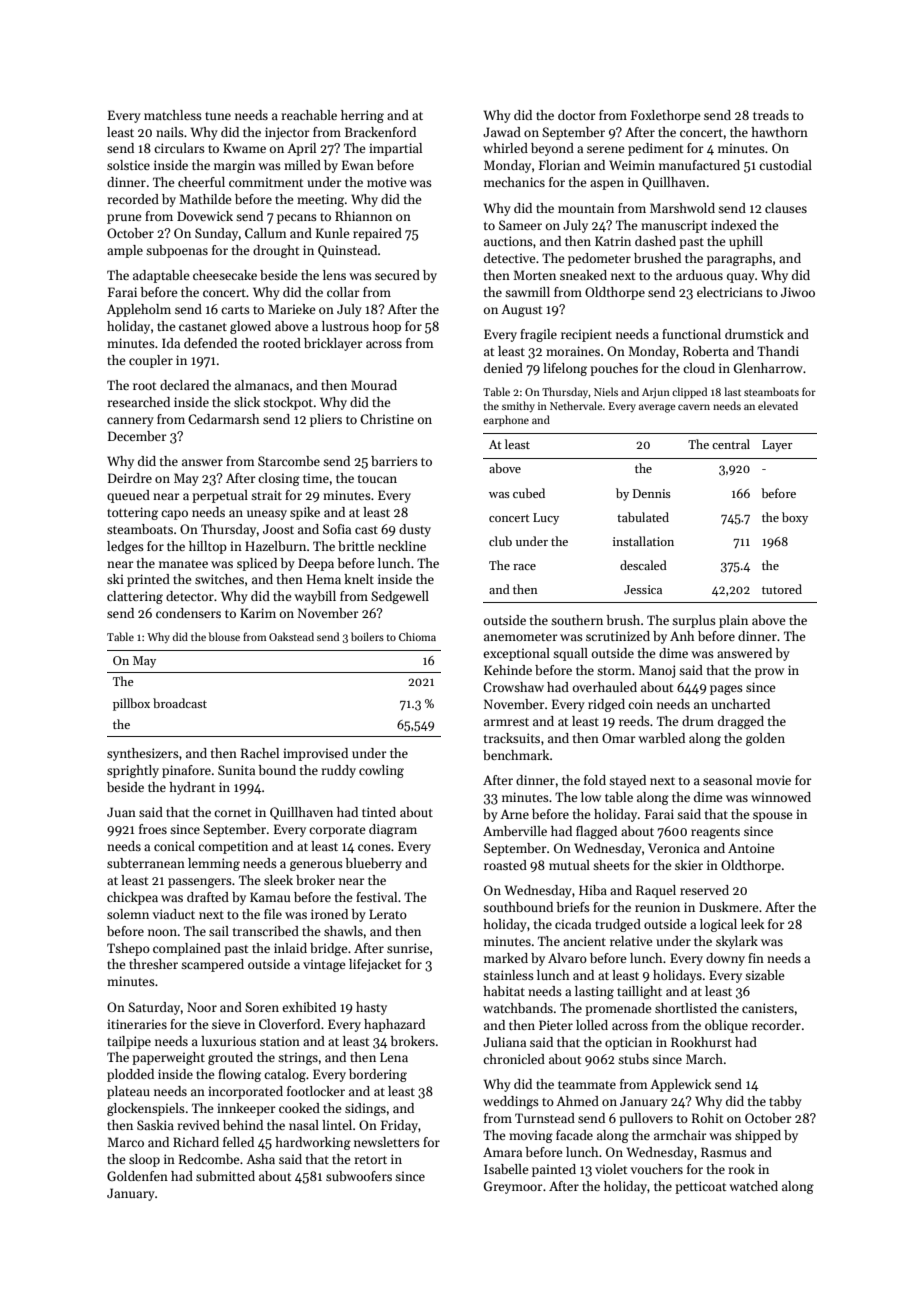 Image resolution: width=924 pixels, height=1308 pixels. What do you see at coordinates (374, 385) in the image?
I see `Mourad` at bounding box center [374, 385].
